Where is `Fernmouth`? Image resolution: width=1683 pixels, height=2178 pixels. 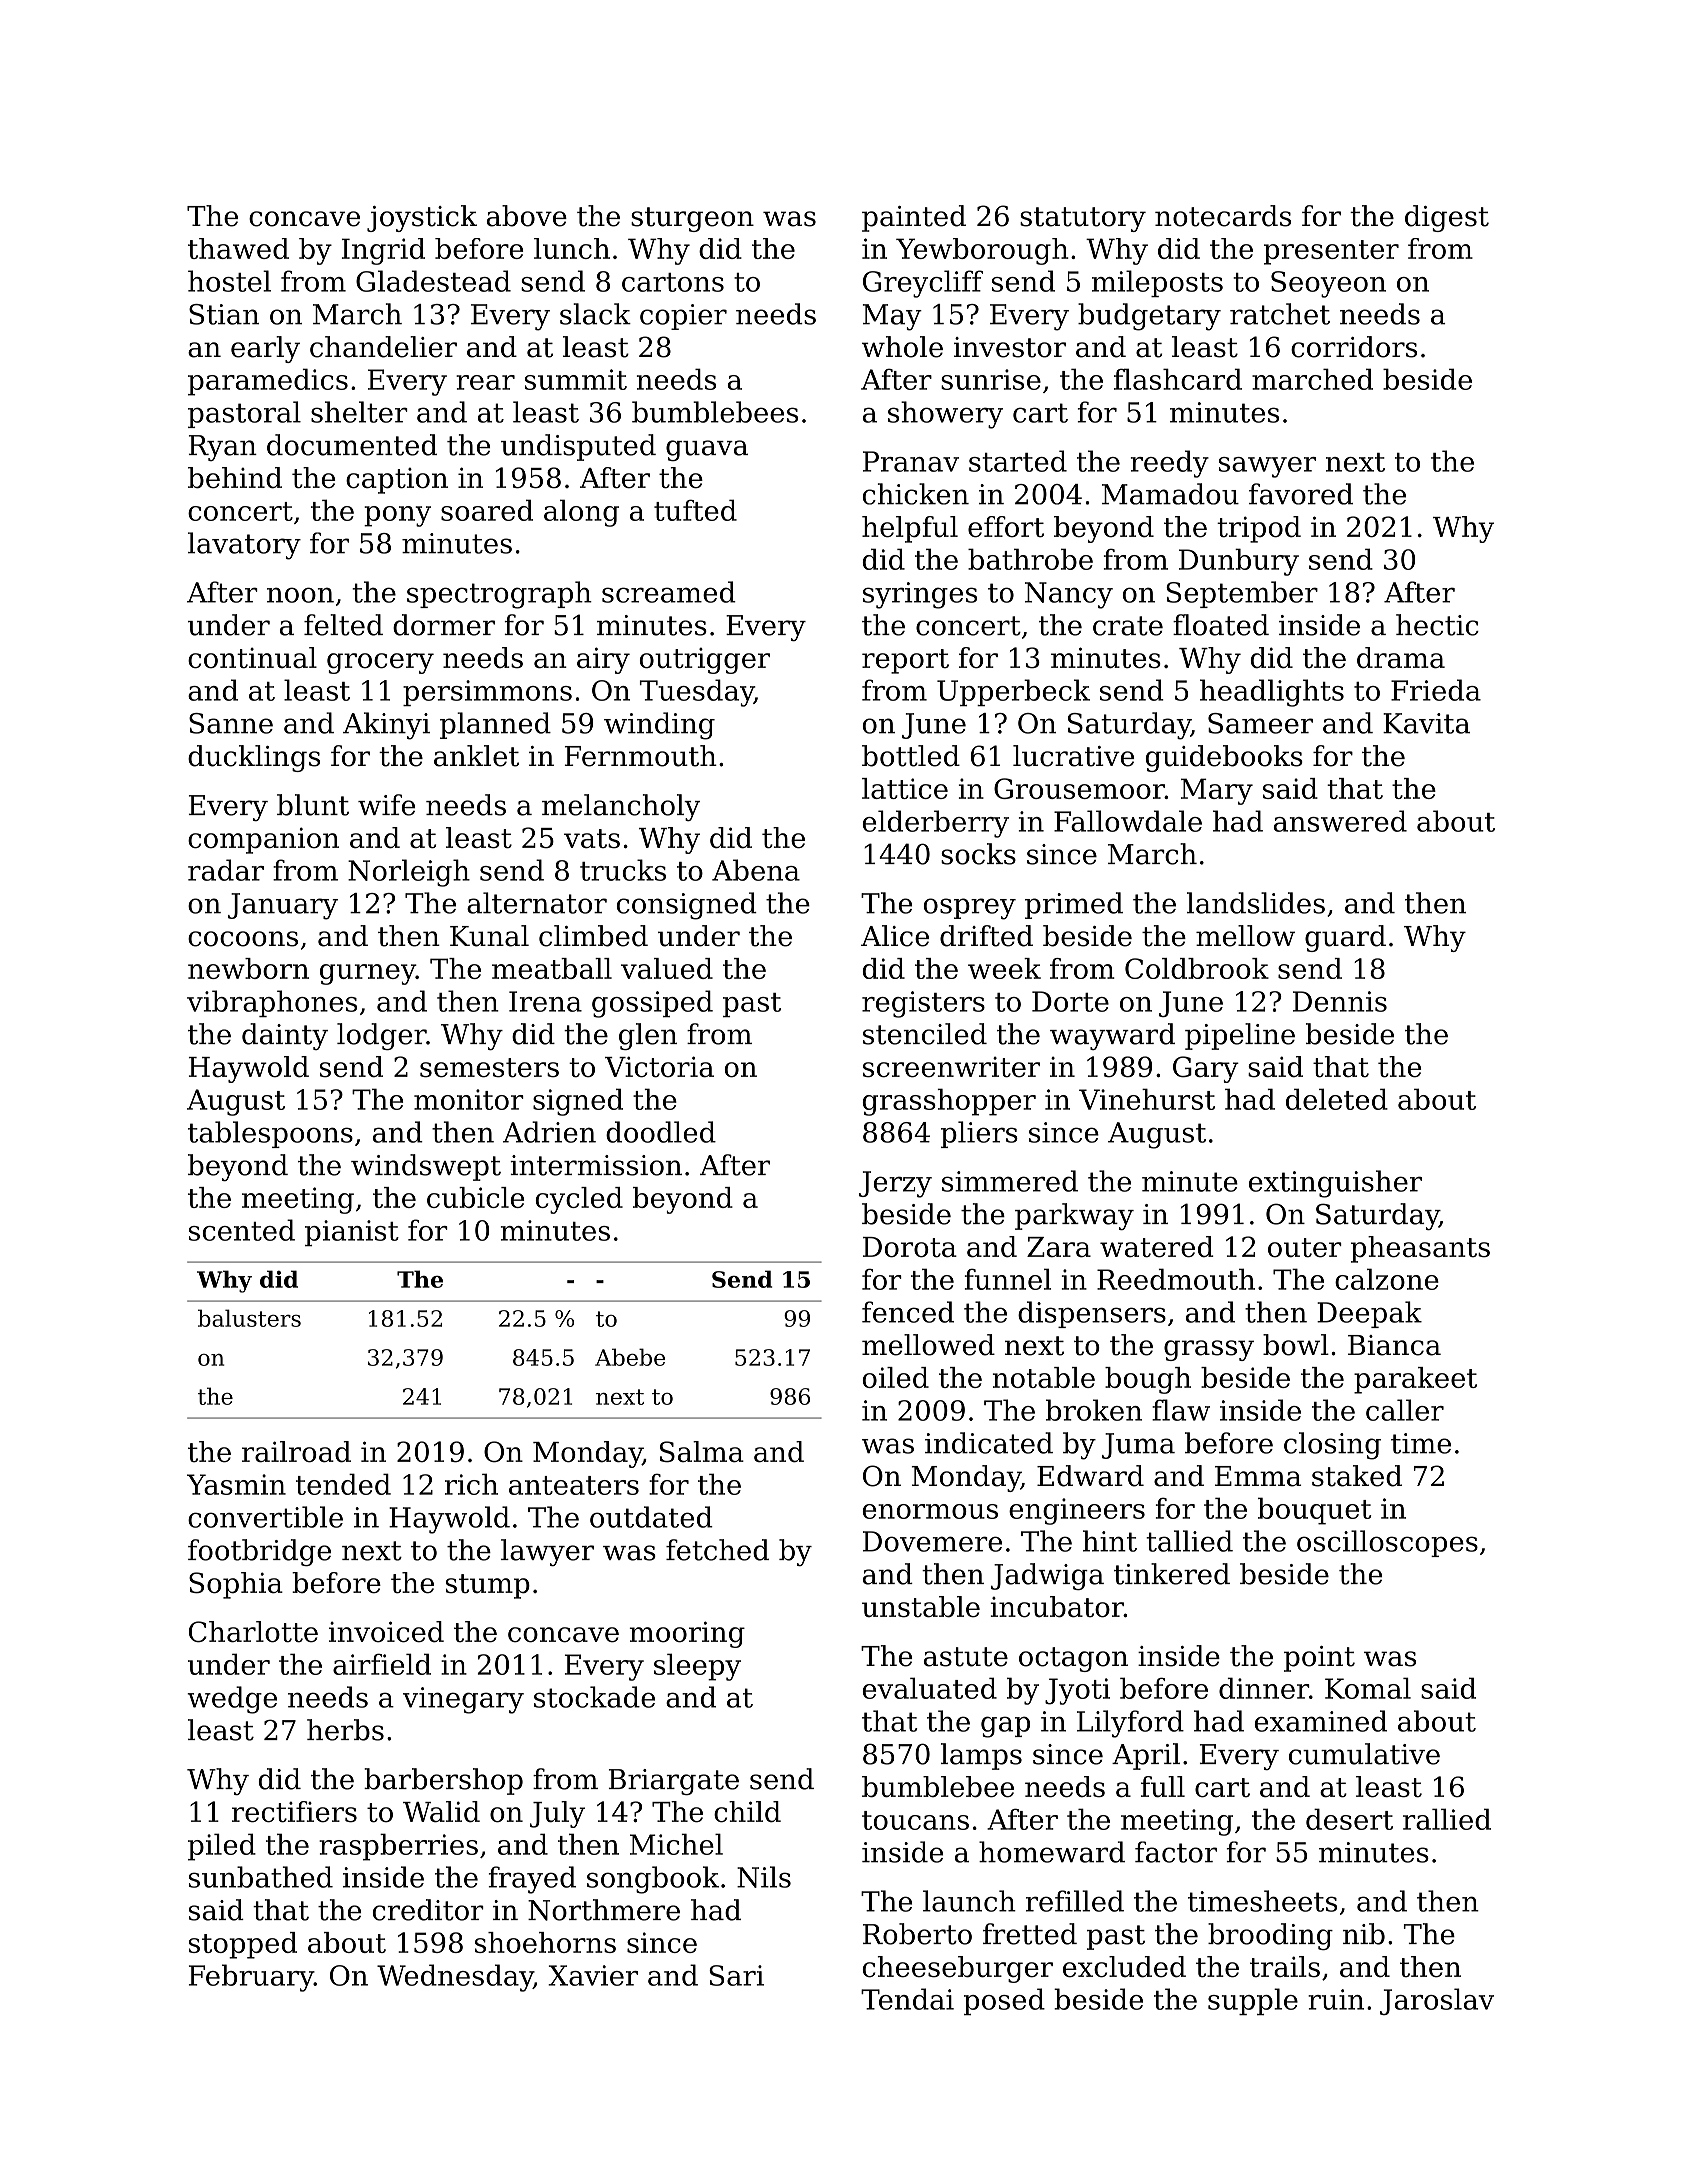 Fernmouth is located at coordinates (641, 756).
